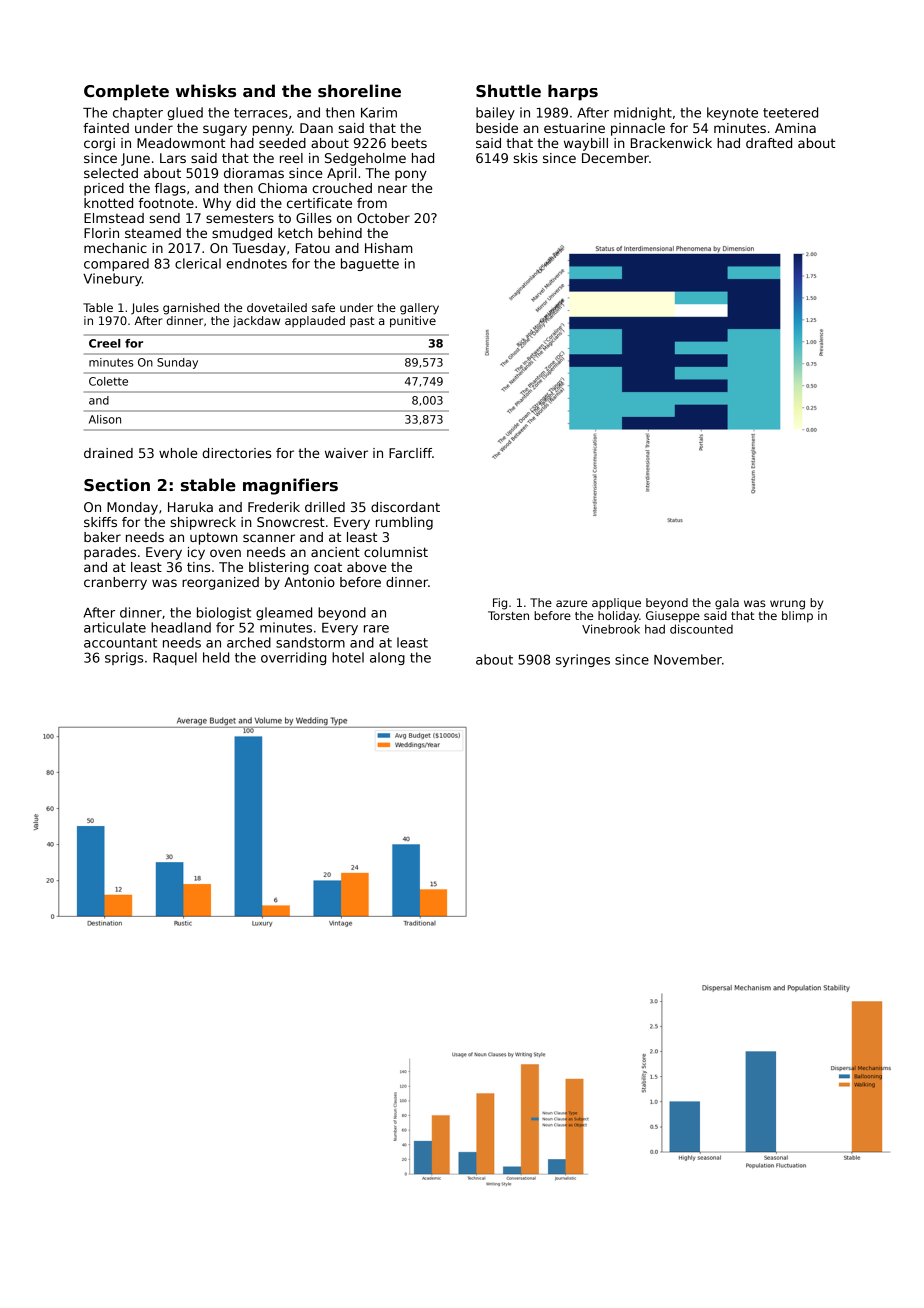 The height and width of the image is (1308, 924). Describe the element at coordinates (293, 658) in the image. I see `overriding` at that location.
